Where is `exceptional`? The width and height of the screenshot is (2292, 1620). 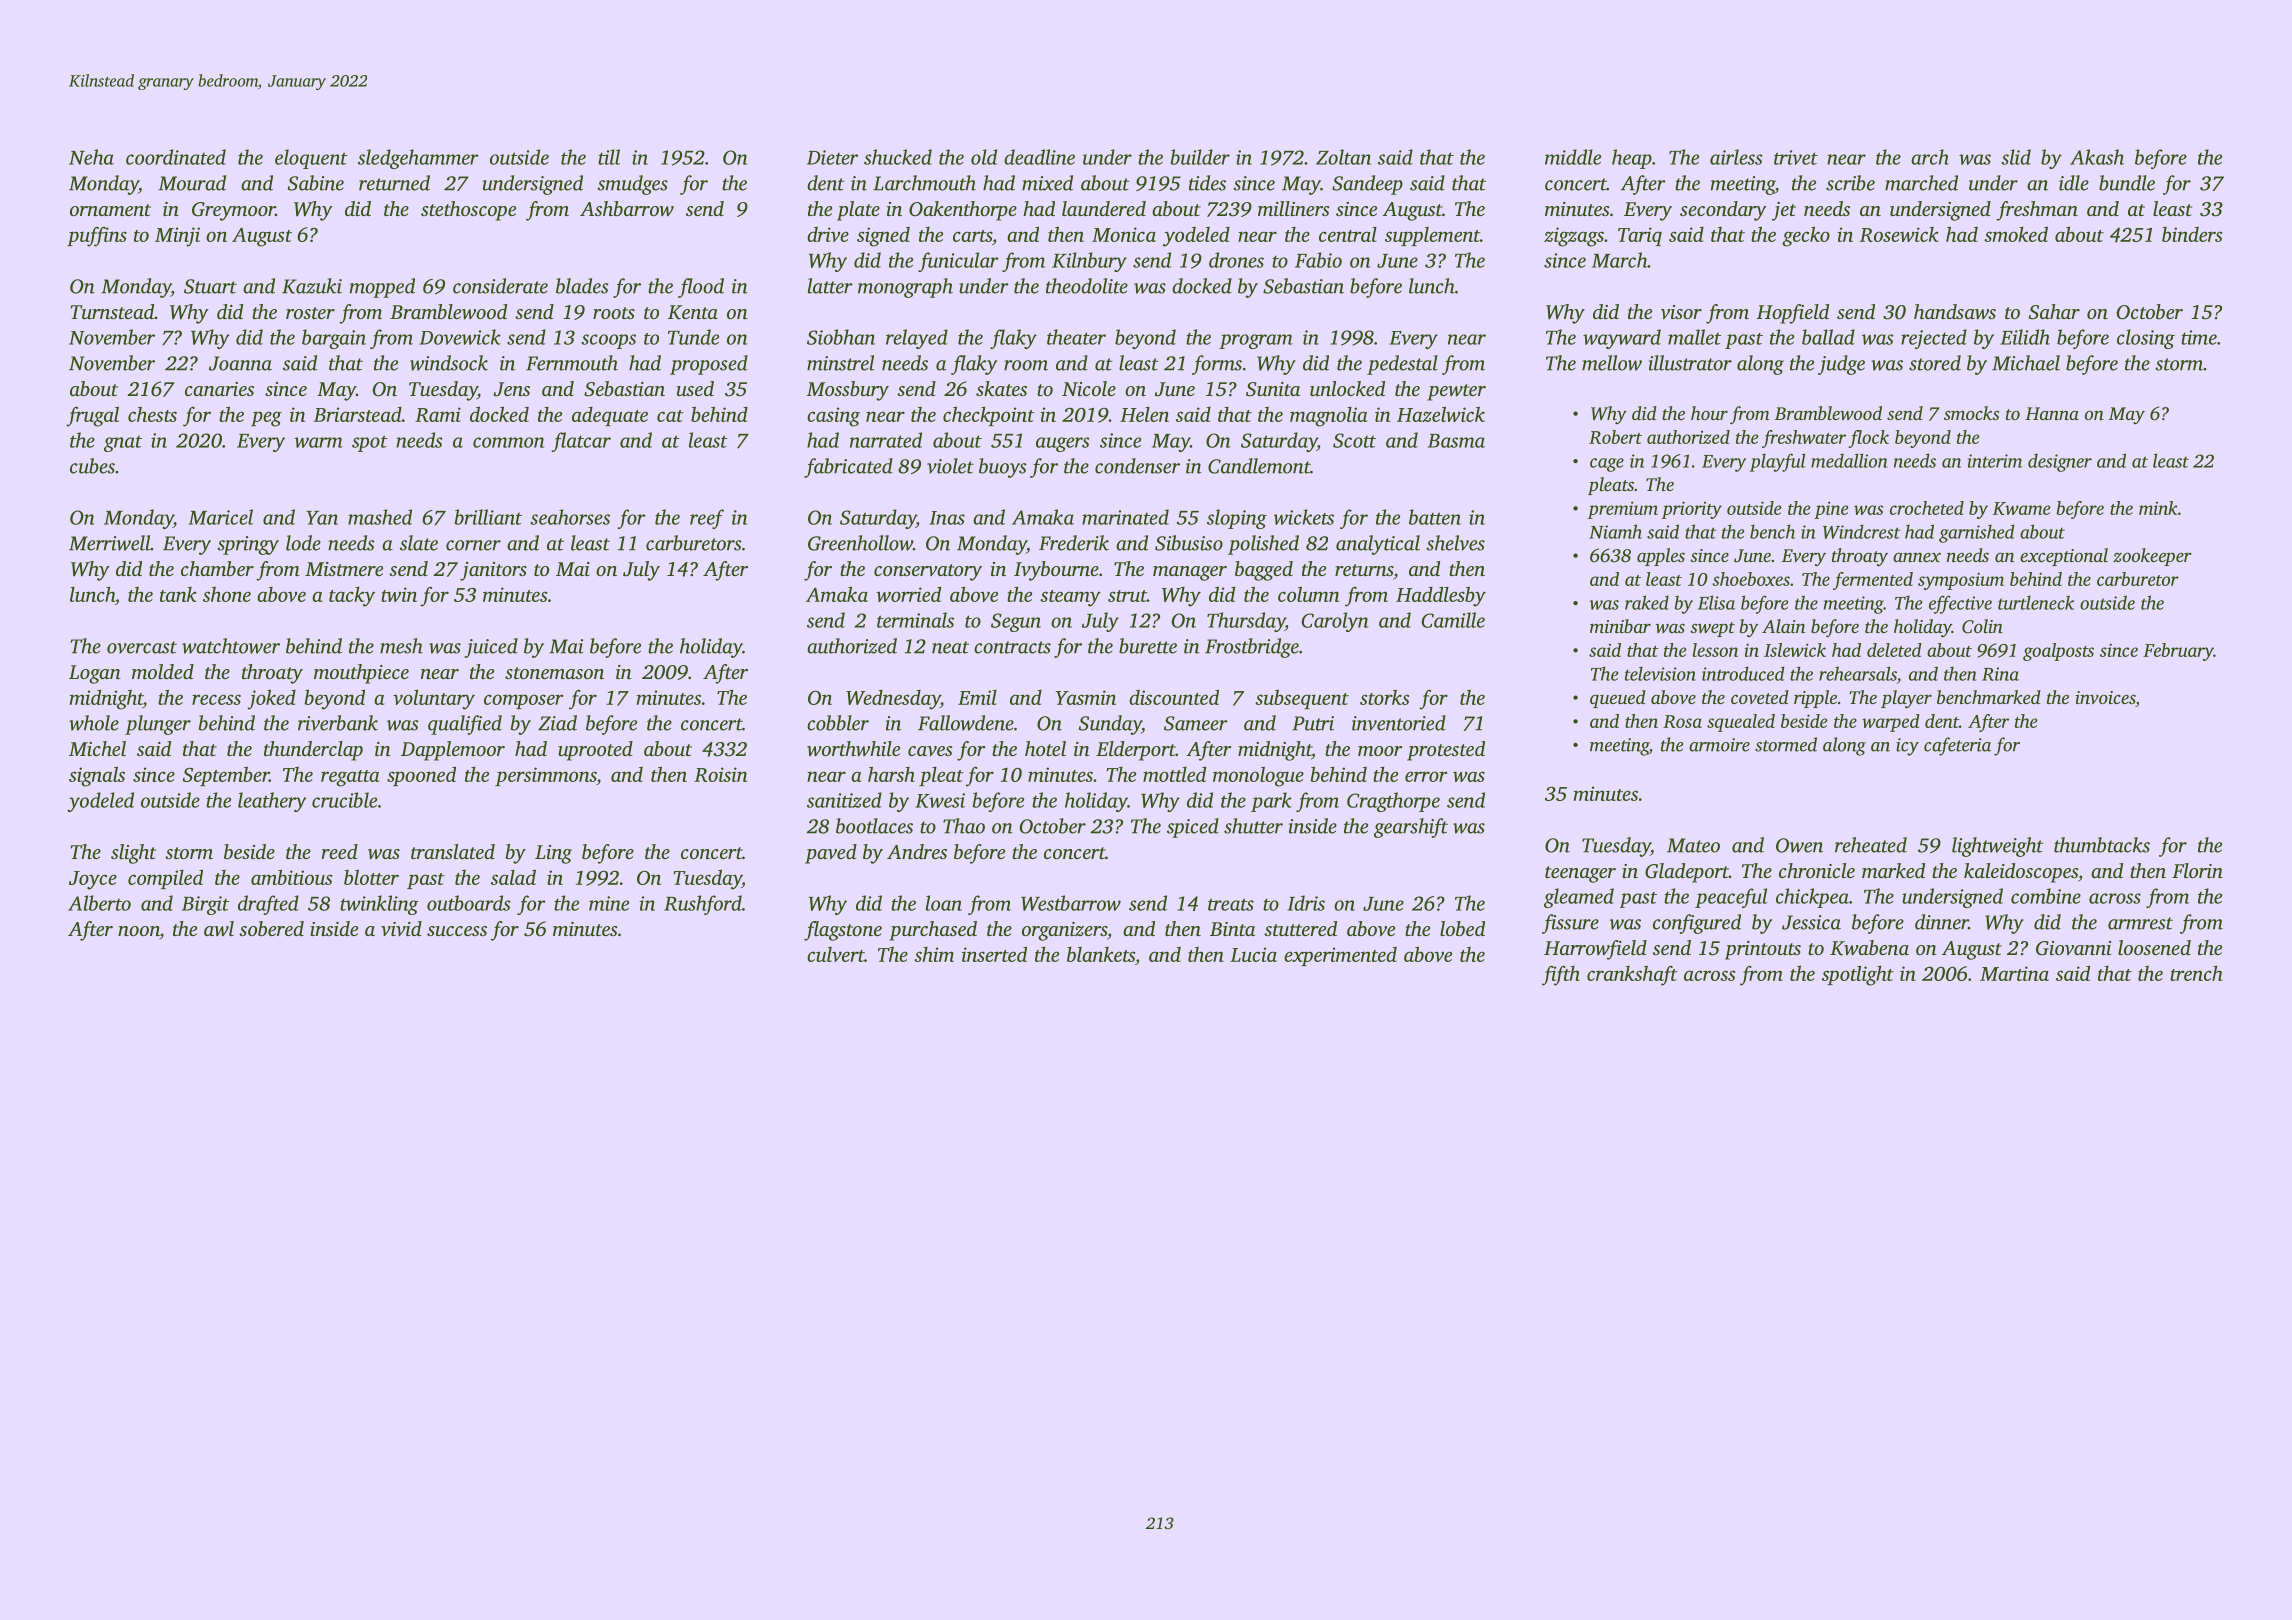
exceptional is located at coordinates (2064, 557).
